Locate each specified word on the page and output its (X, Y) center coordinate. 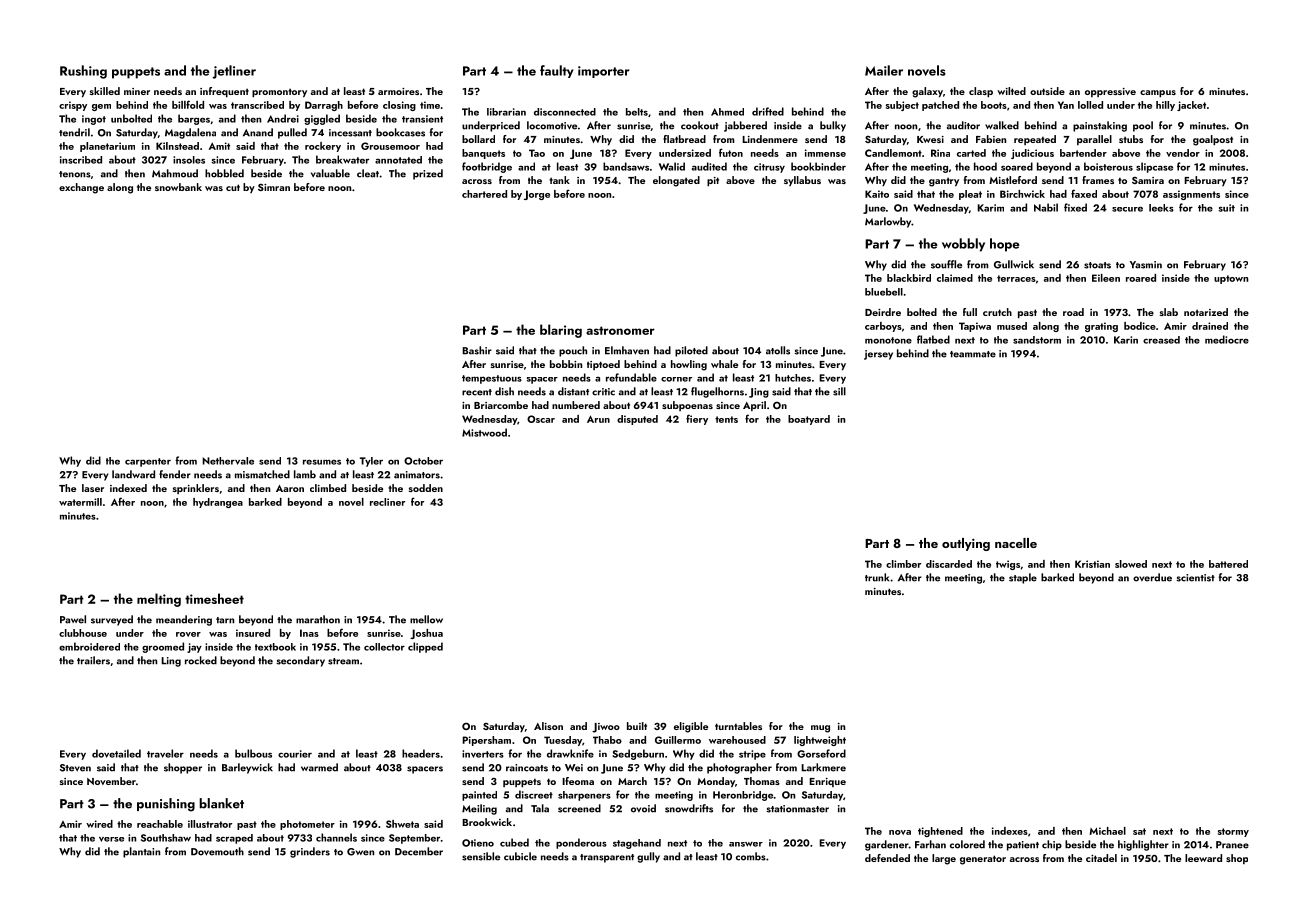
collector (384, 647)
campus (1158, 93)
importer (603, 72)
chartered (484, 194)
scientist (1195, 578)
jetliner (234, 72)
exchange (81, 188)
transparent (607, 858)
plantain (141, 852)
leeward (1203, 858)
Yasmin (1146, 265)
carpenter (148, 462)
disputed (637, 420)
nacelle (1016, 543)
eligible (691, 727)
